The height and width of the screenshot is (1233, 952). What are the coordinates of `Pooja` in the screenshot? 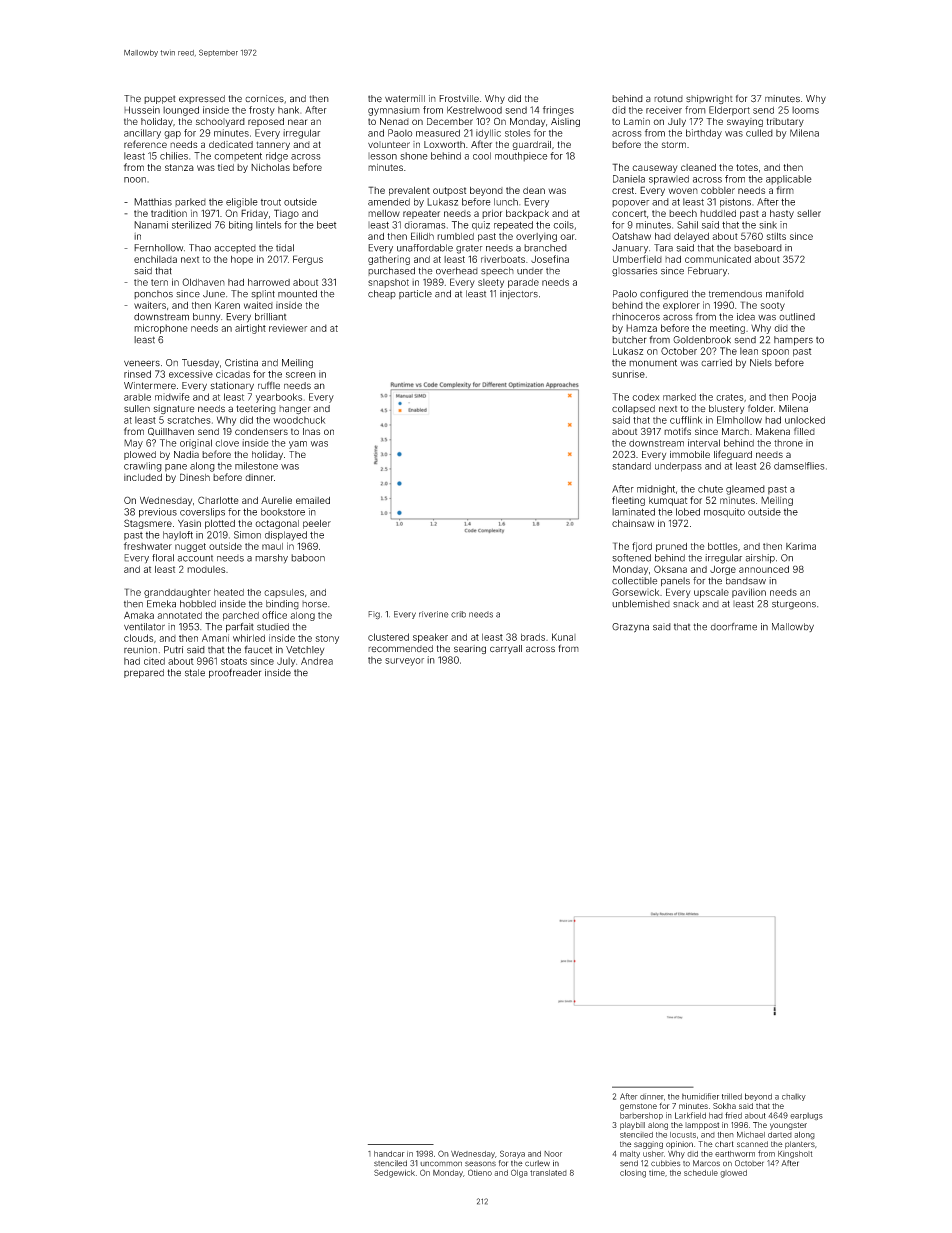 It's located at (804, 398).
